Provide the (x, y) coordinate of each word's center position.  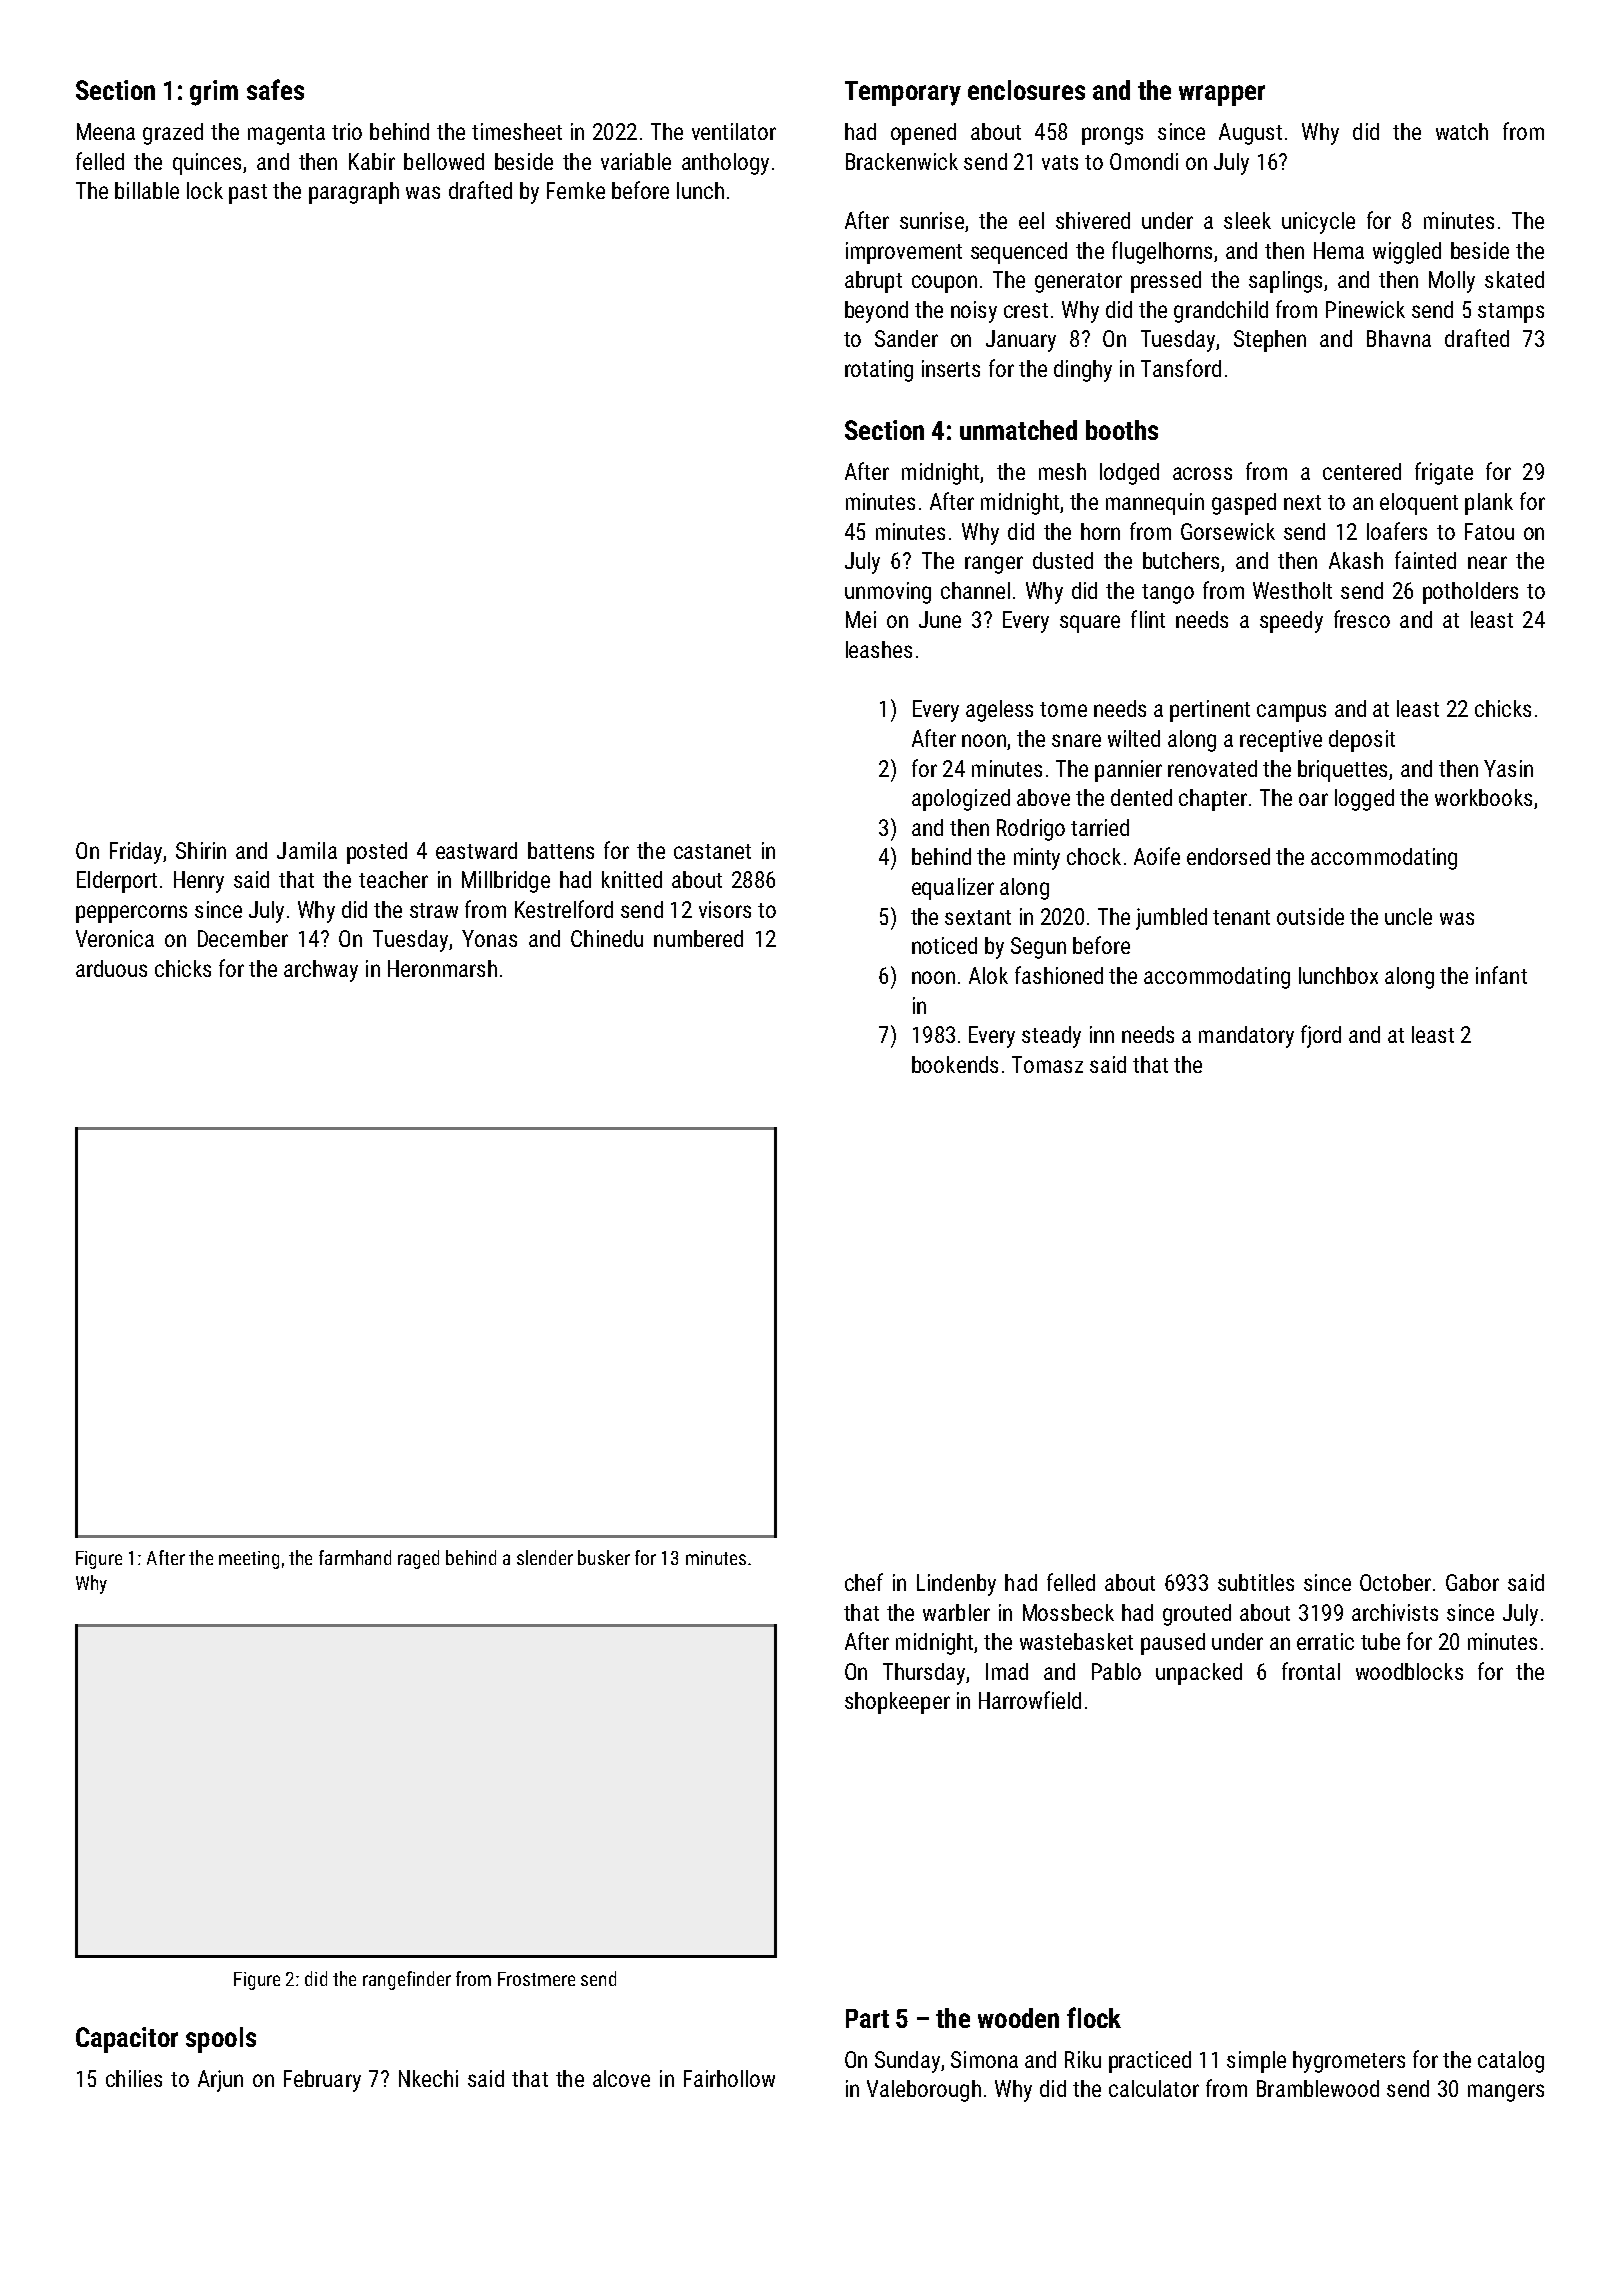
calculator (1154, 2088)
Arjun (220, 2081)
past (248, 194)
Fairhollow (729, 2078)
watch (1462, 131)
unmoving (888, 593)
